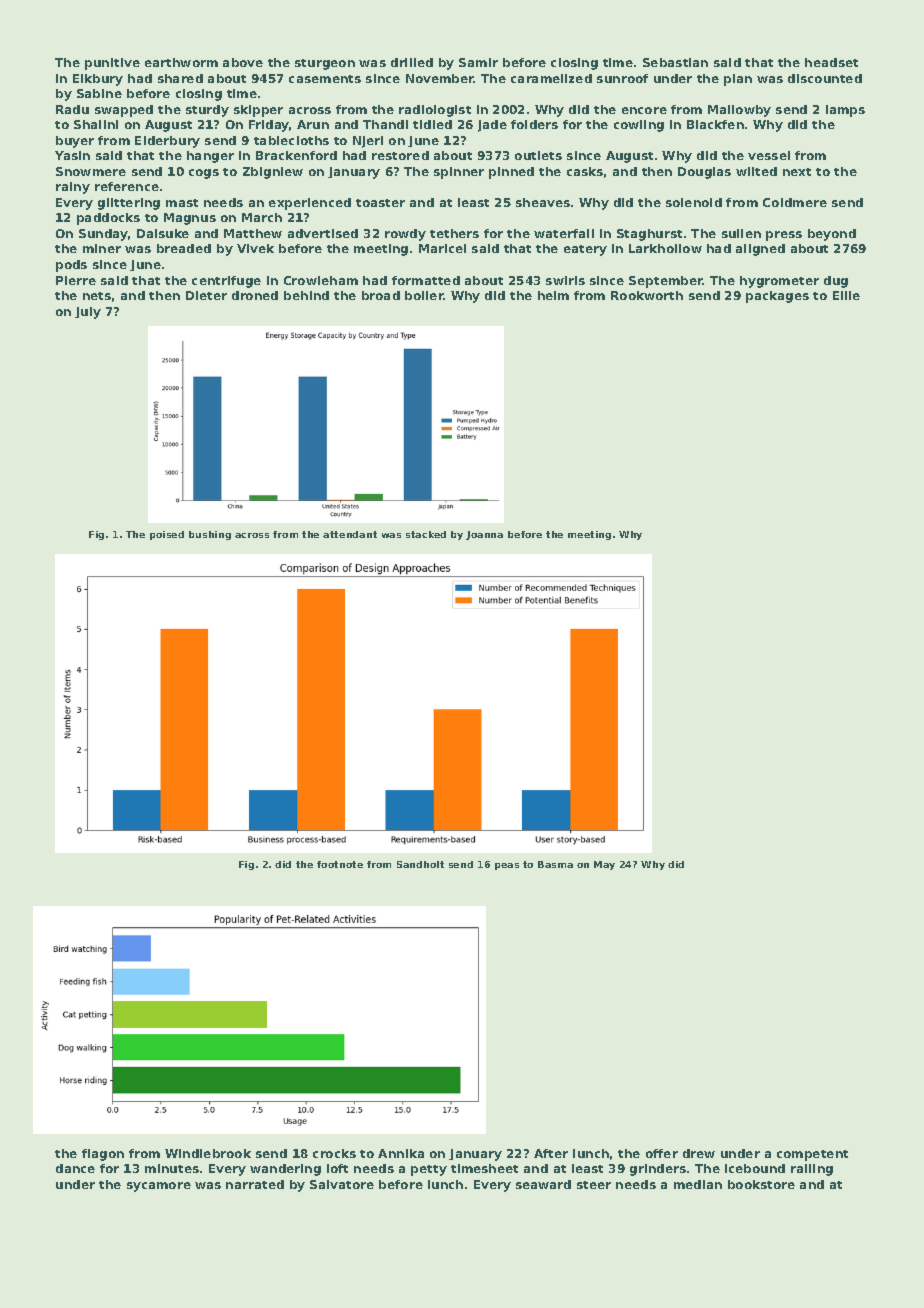 The width and height of the page is (924, 1308). Describe the element at coordinates (846, 295) in the page. I see `Ellie` at that location.
